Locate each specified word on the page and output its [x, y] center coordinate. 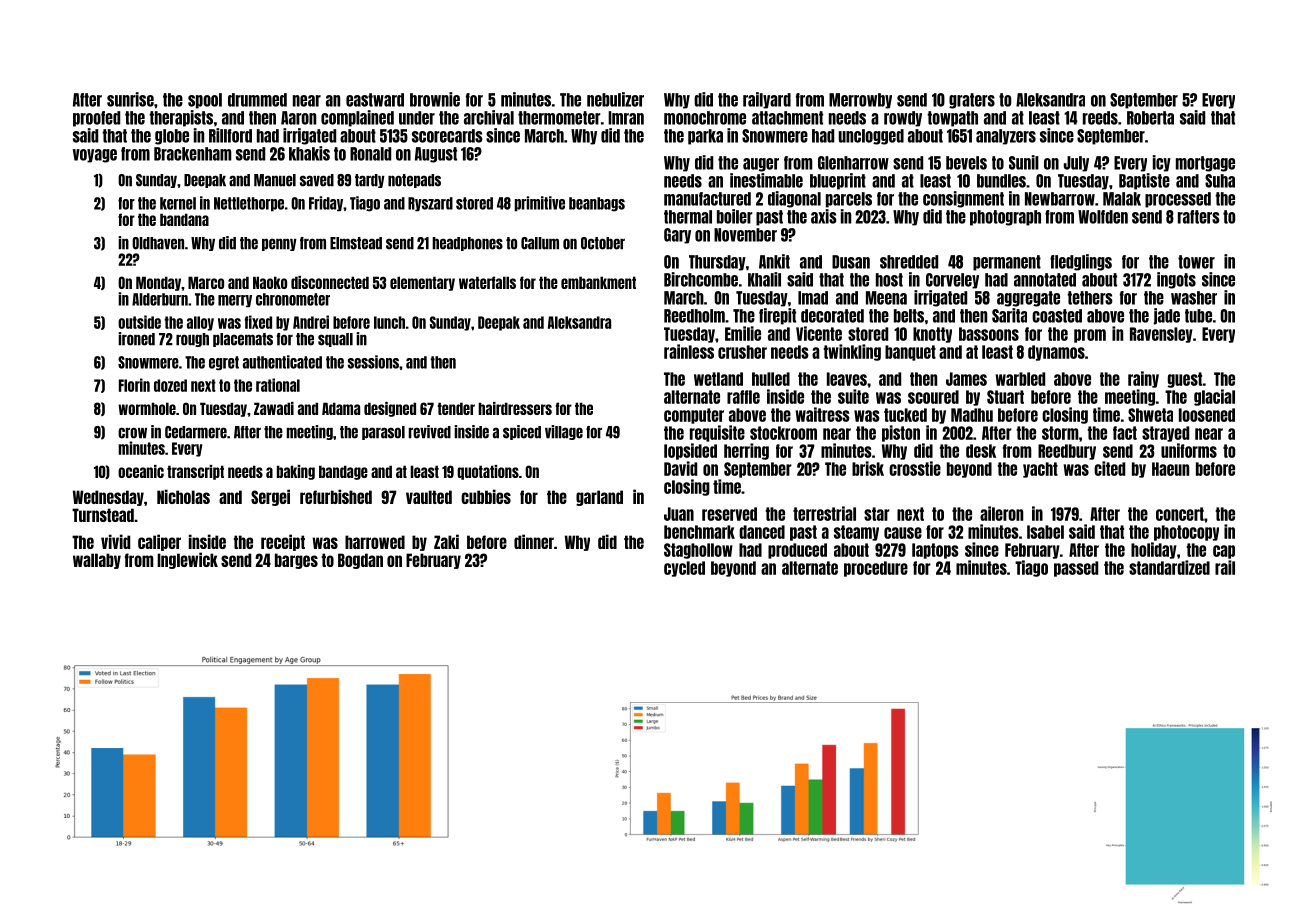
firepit [777, 316]
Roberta [1150, 118]
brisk [868, 468]
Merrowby [860, 101]
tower [1196, 262]
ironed [136, 339]
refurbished [336, 496]
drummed [257, 100]
